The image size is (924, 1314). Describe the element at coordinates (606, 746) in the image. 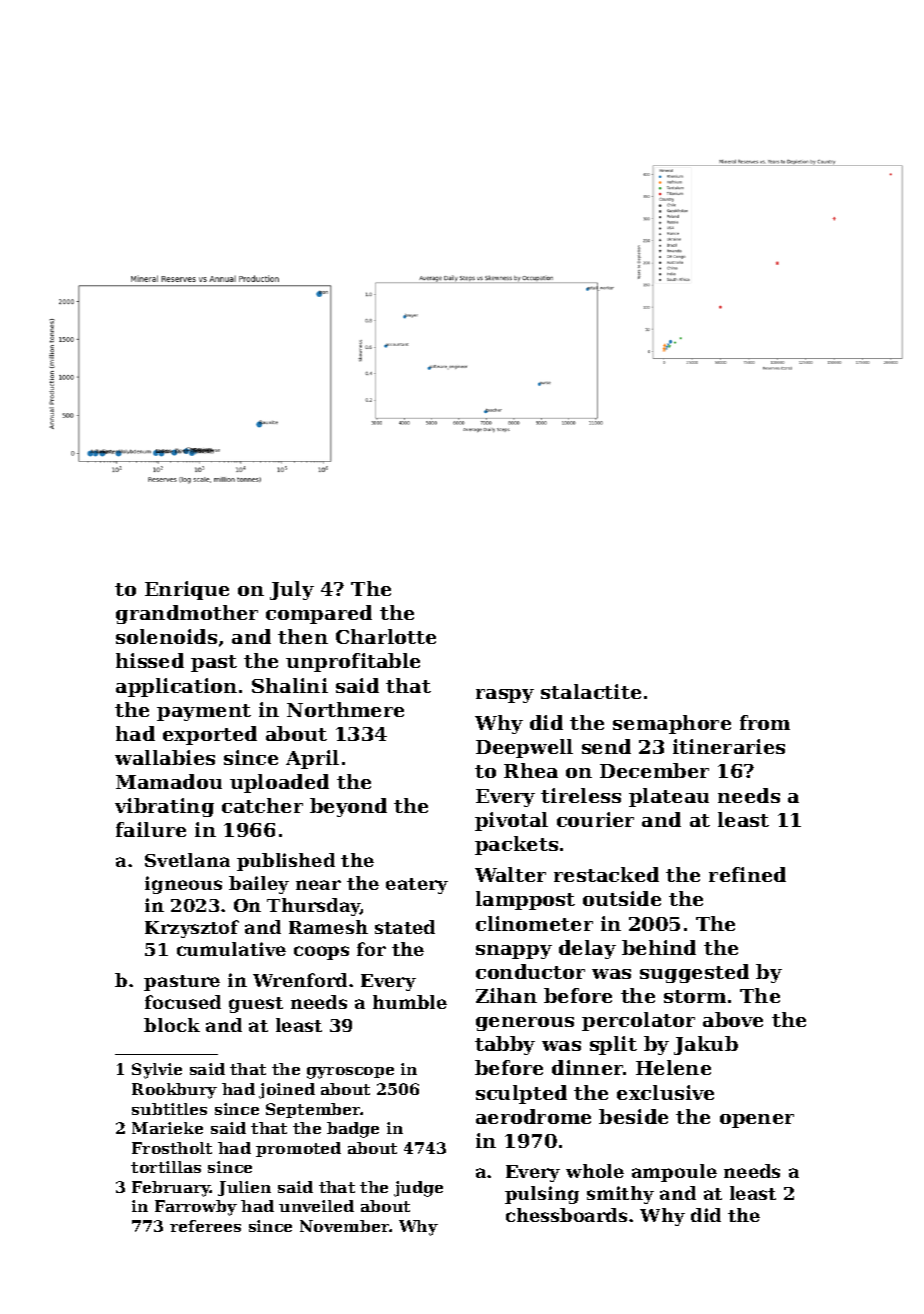

I see `send` at that location.
